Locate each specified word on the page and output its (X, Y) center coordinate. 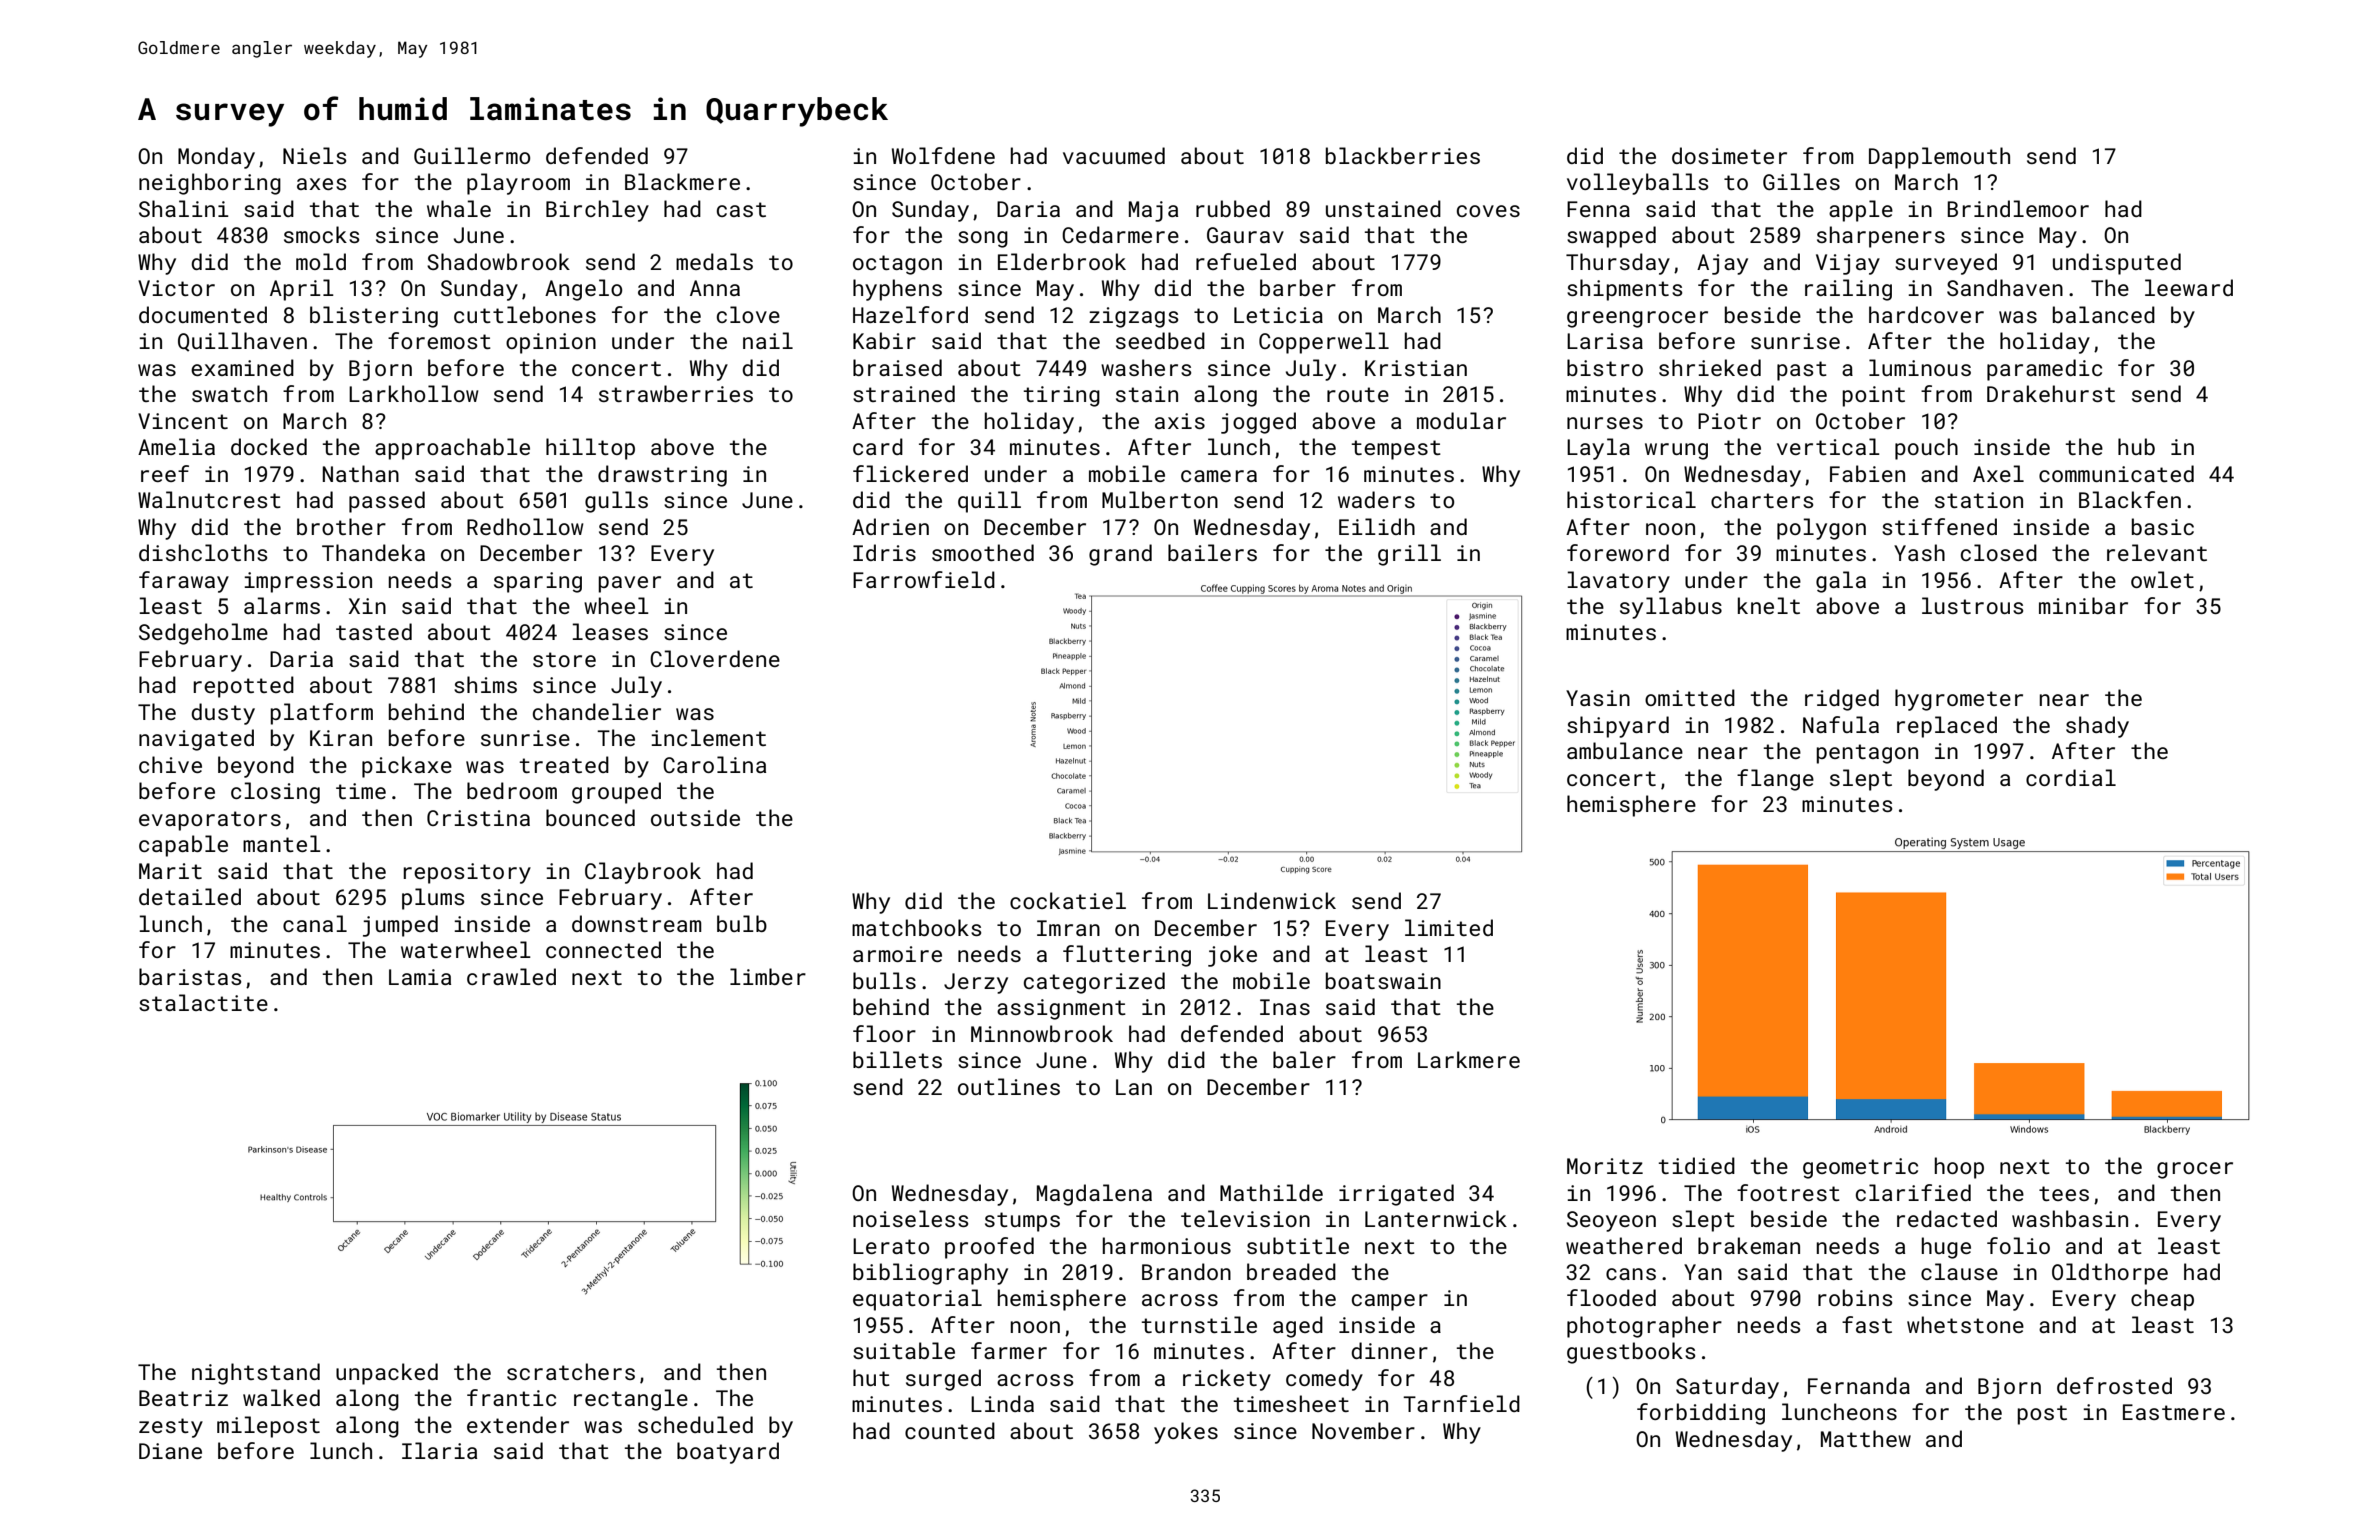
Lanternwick (1436, 1218)
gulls (616, 502)
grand (1120, 555)
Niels (314, 155)
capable (183, 846)
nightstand (256, 1374)
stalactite (203, 1002)
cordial (2071, 777)
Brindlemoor (2018, 208)
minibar (2083, 605)
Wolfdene (943, 155)
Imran (1068, 928)
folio (2018, 1245)
